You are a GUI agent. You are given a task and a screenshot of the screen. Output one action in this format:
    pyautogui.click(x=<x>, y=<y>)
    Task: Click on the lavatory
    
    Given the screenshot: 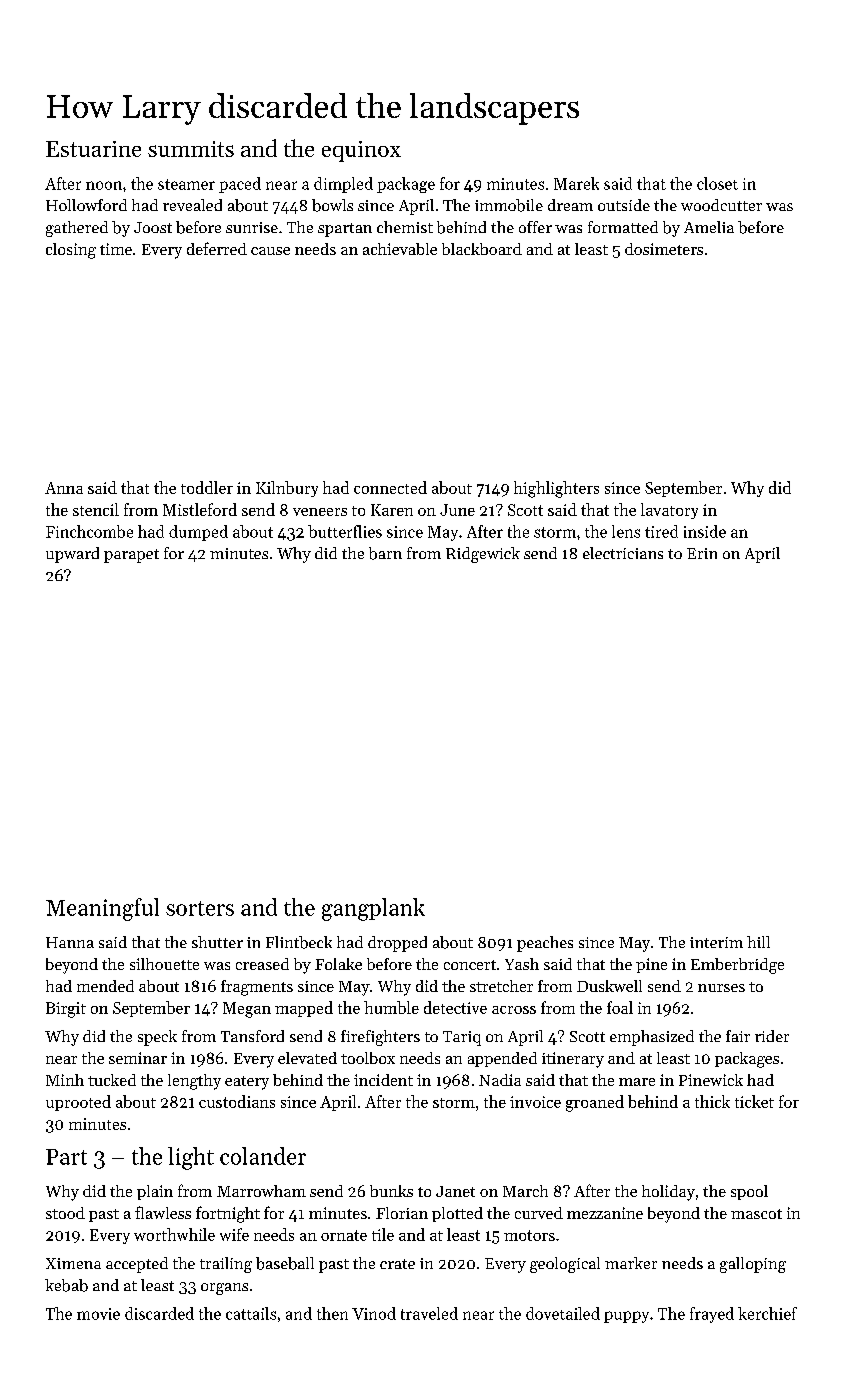 What is the action you would take?
    pyautogui.click(x=669, y=511)
